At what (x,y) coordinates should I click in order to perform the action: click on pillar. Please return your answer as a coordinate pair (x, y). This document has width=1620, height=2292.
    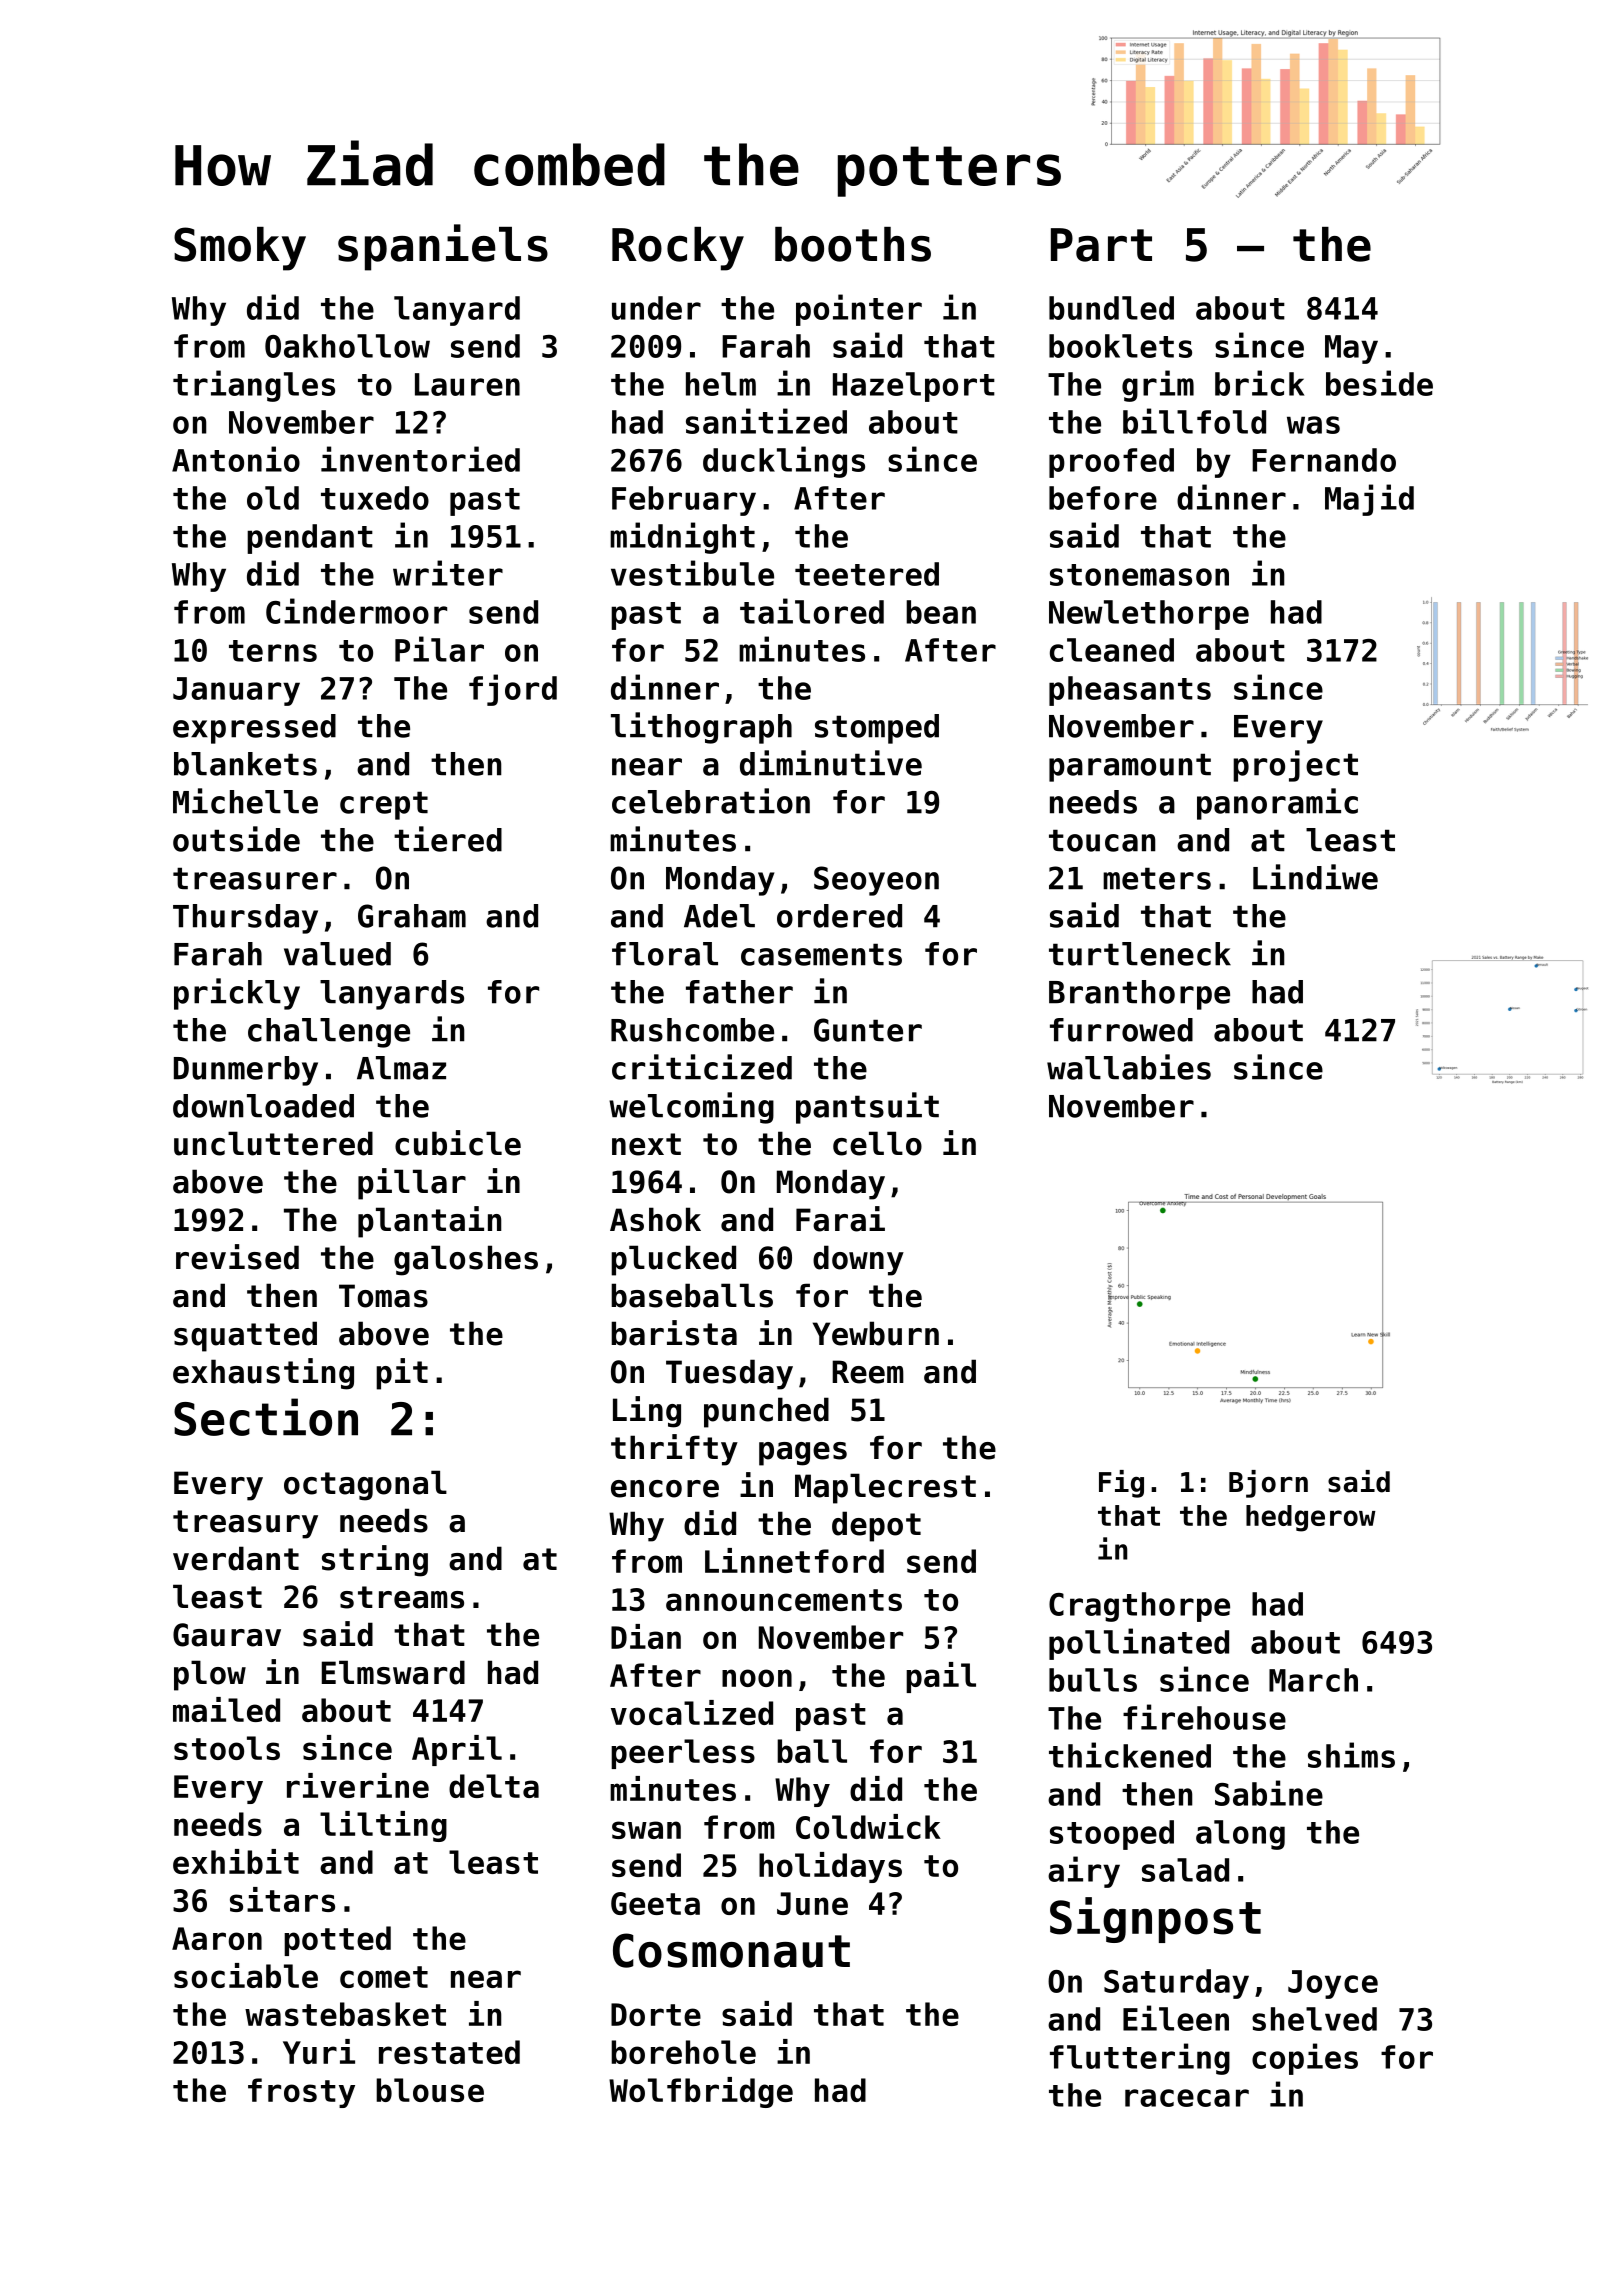
    Looking at the image, I should click on (412, 1184).
